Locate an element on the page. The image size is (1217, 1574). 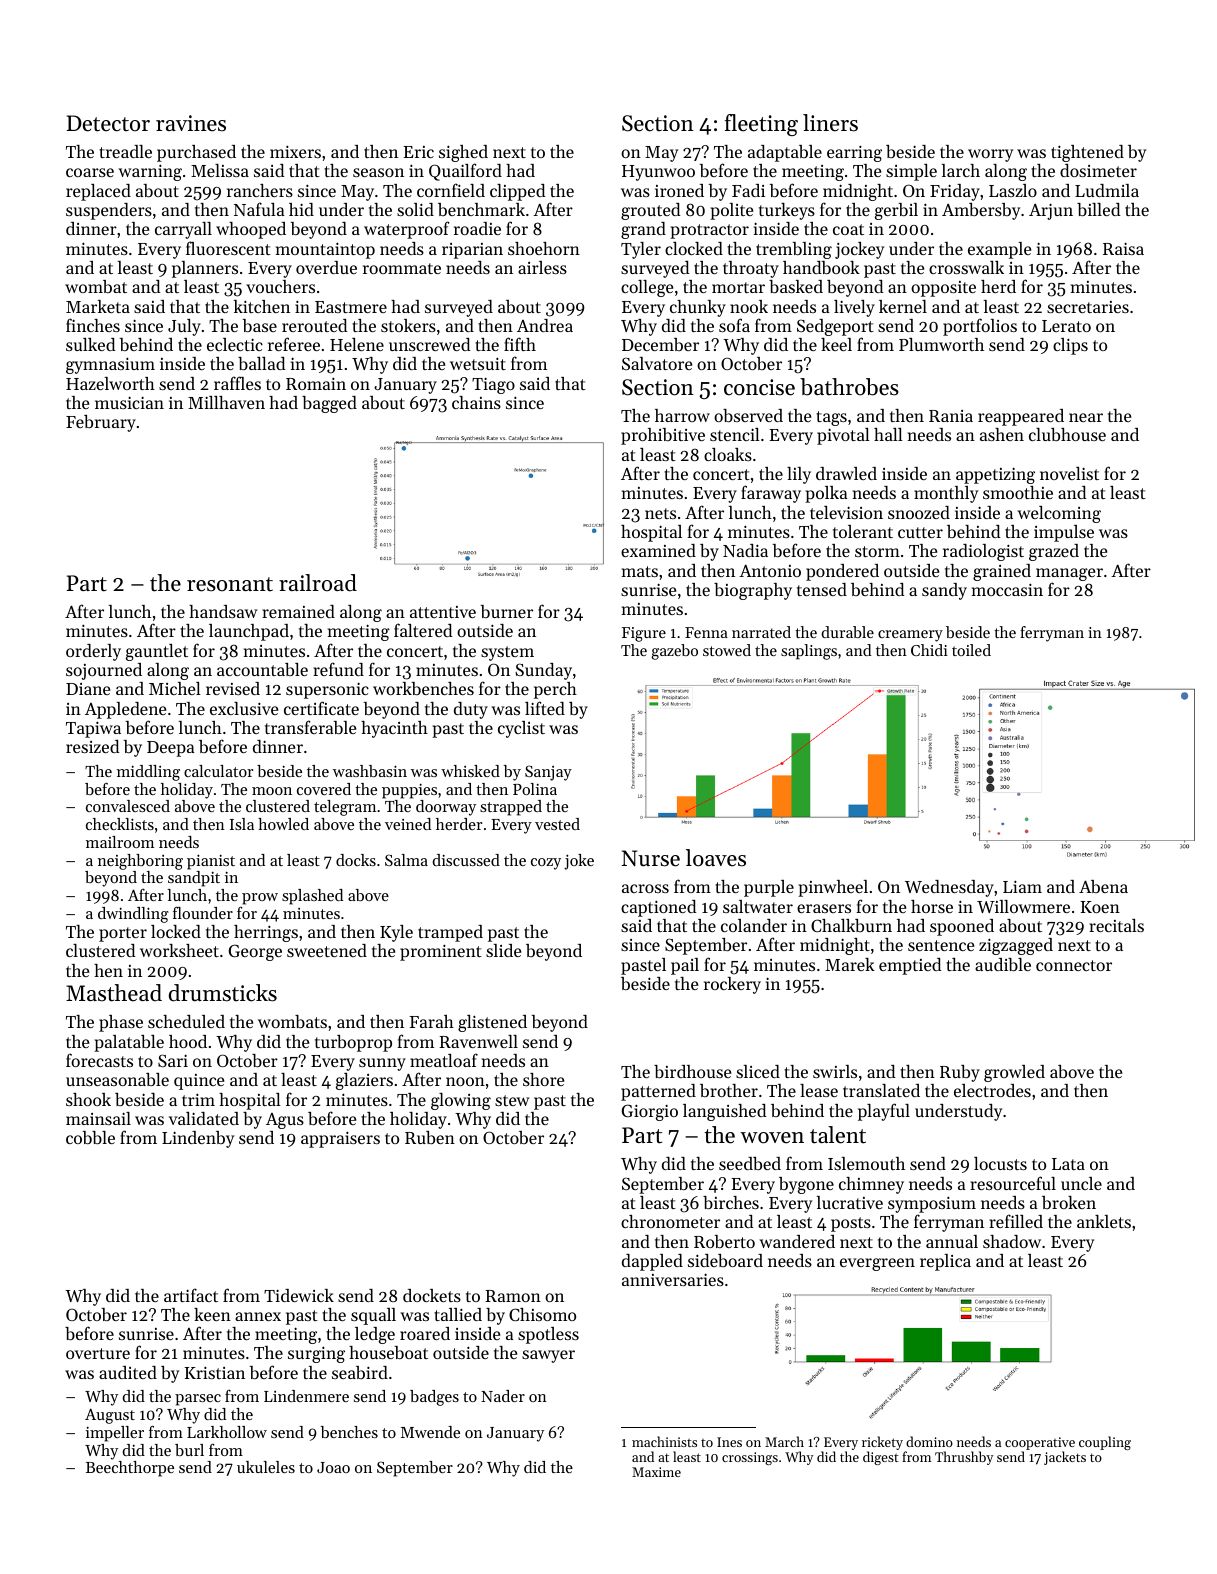
Chidi is located at coordinates (929, 650).
